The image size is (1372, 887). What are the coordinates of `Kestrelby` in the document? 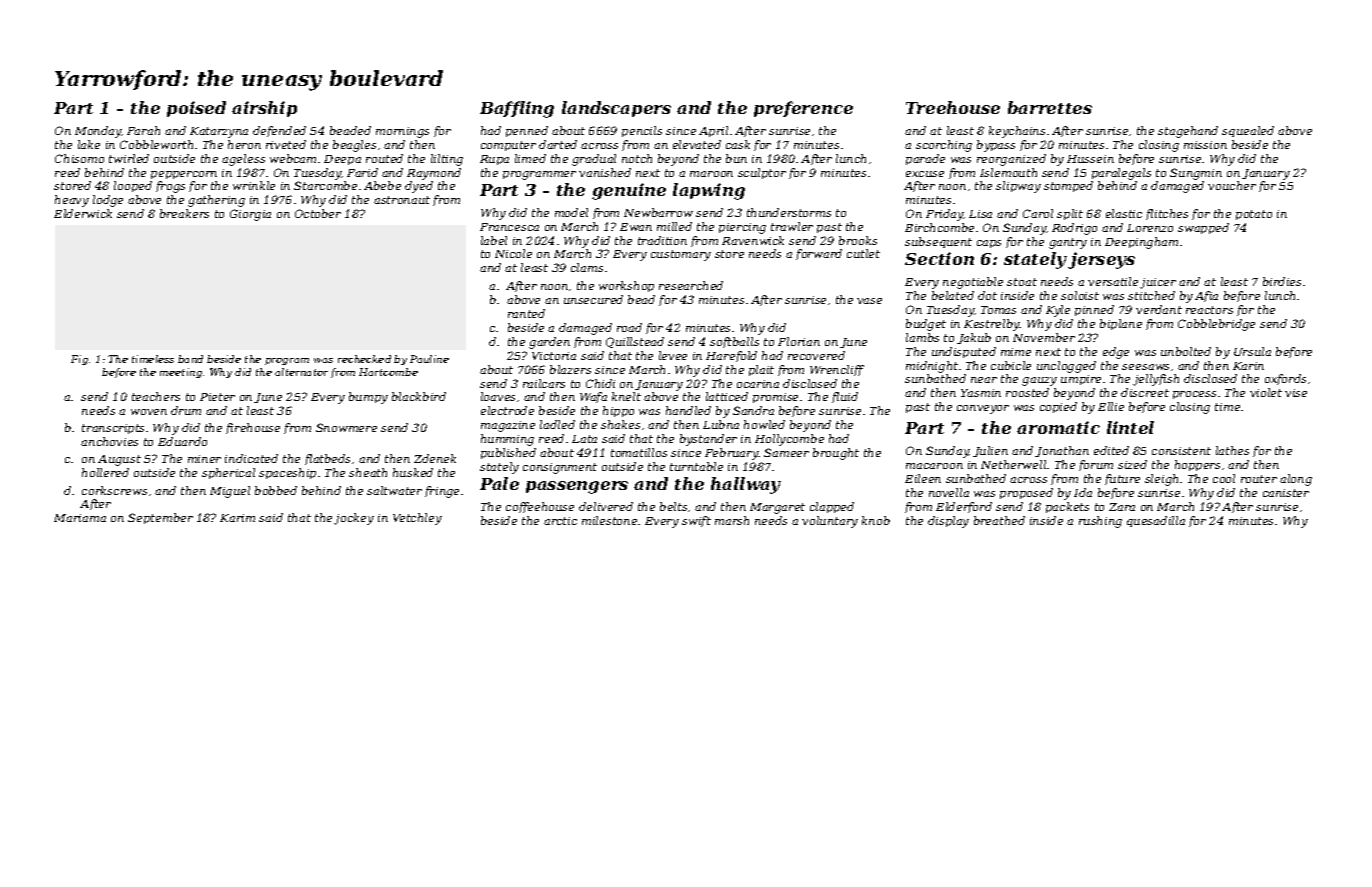 It's located at (992, 325).
